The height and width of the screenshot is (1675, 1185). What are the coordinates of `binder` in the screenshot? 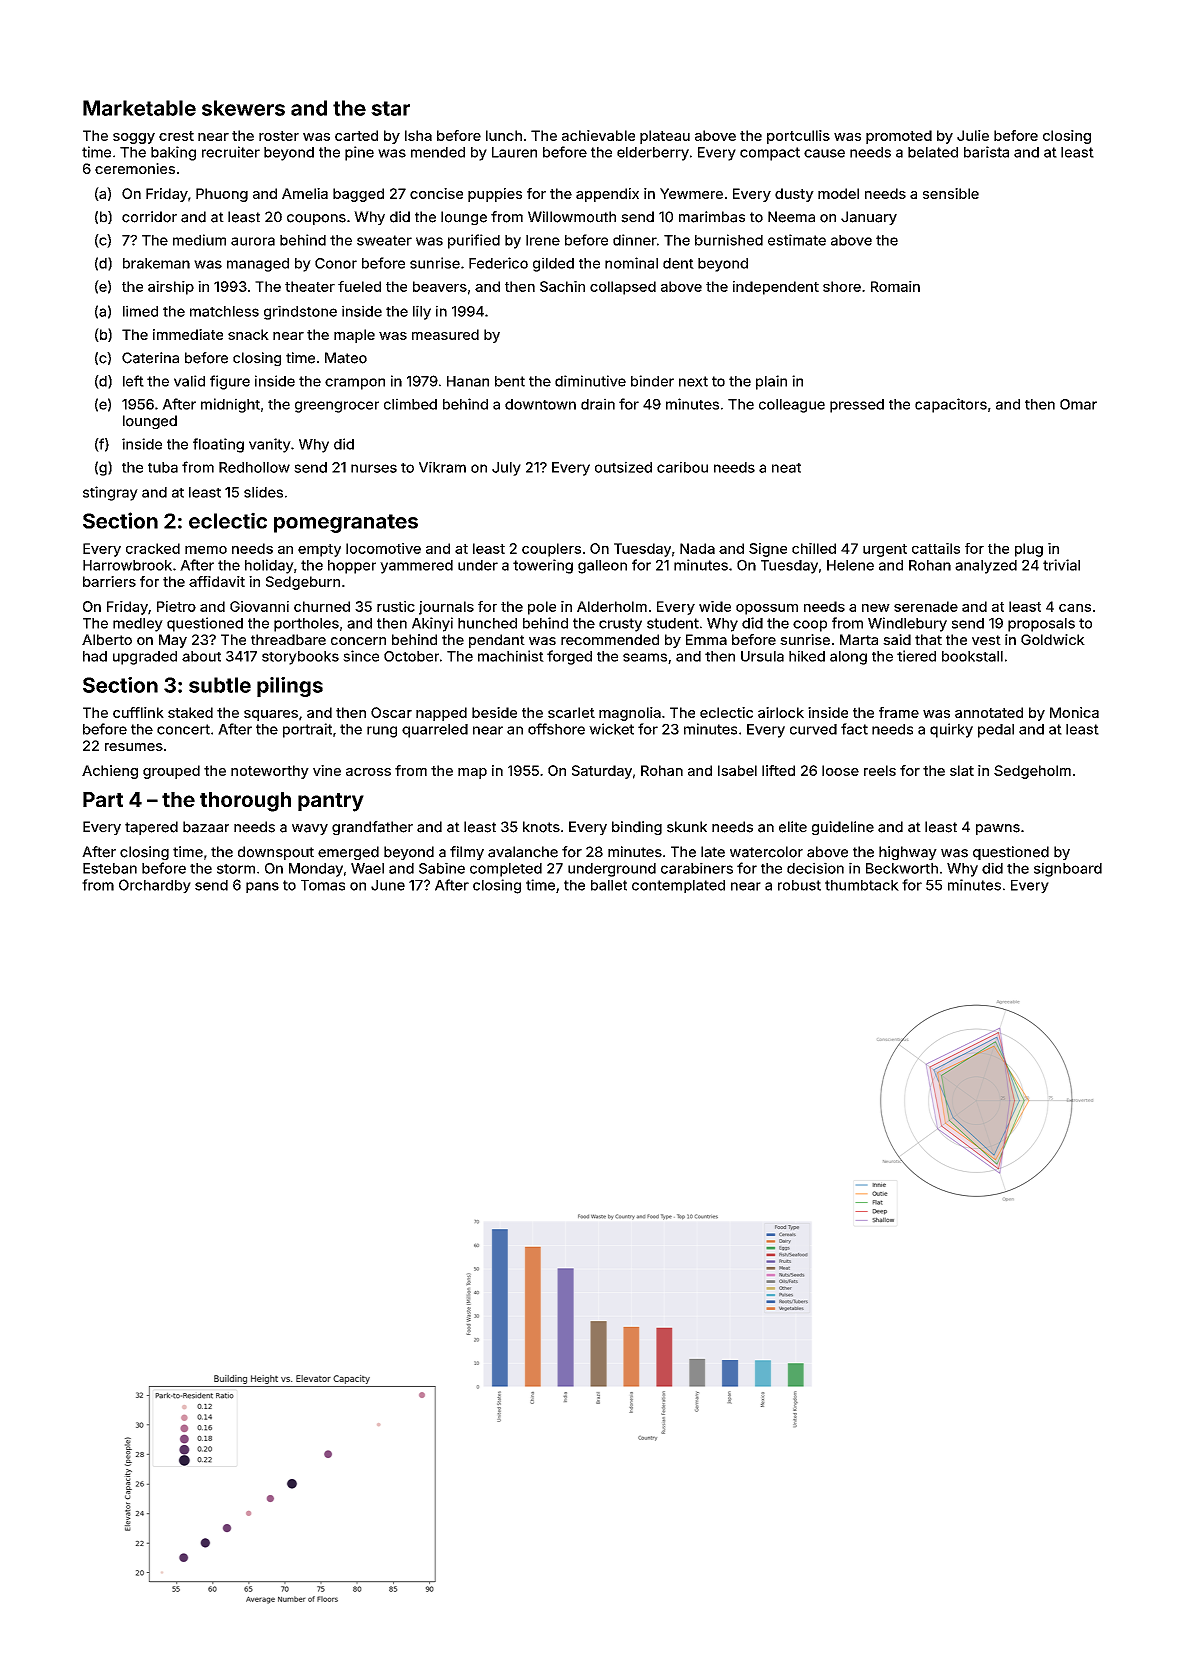 It's located at (652, 381).
